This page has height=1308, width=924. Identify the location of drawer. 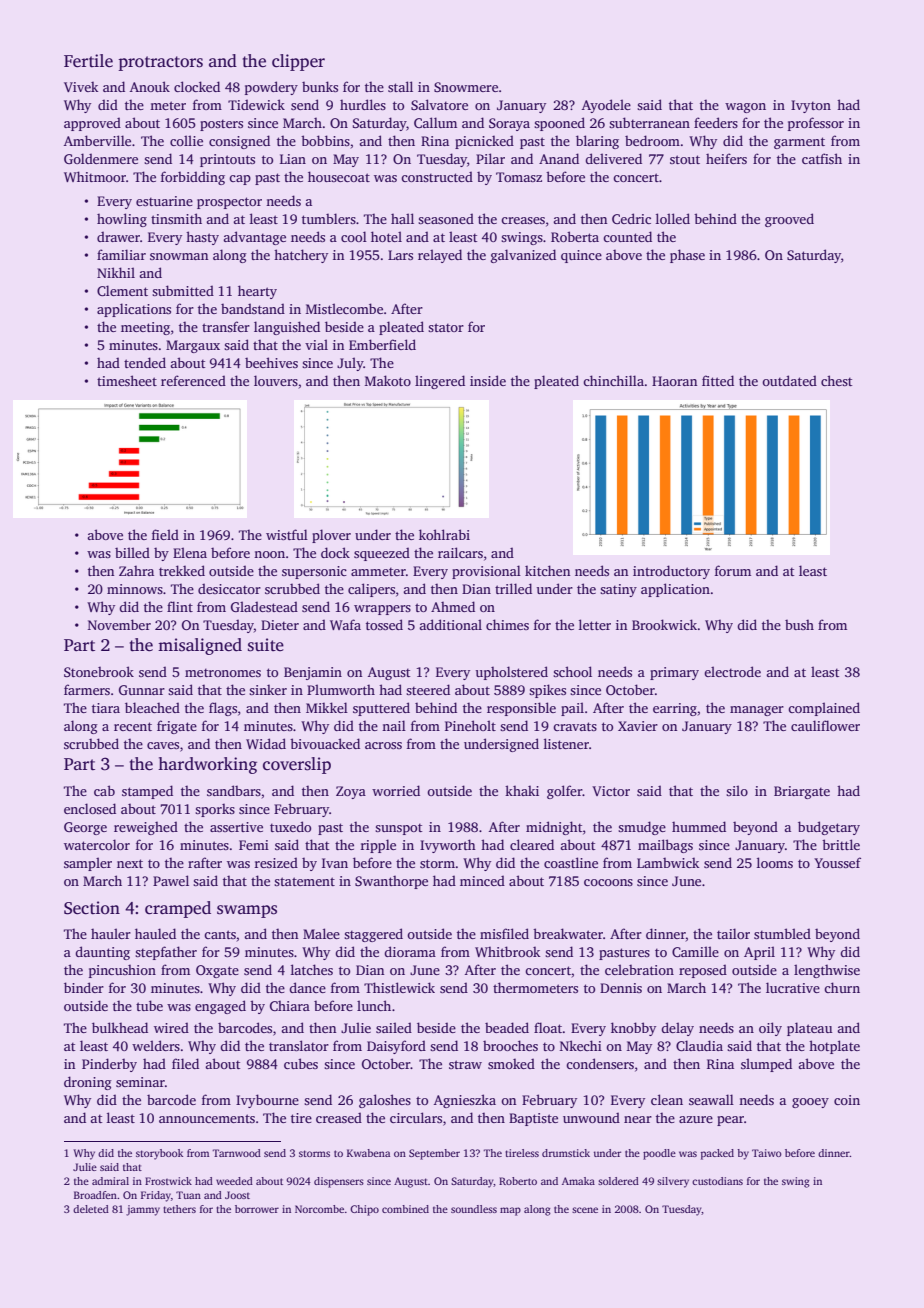
(118, 236).
